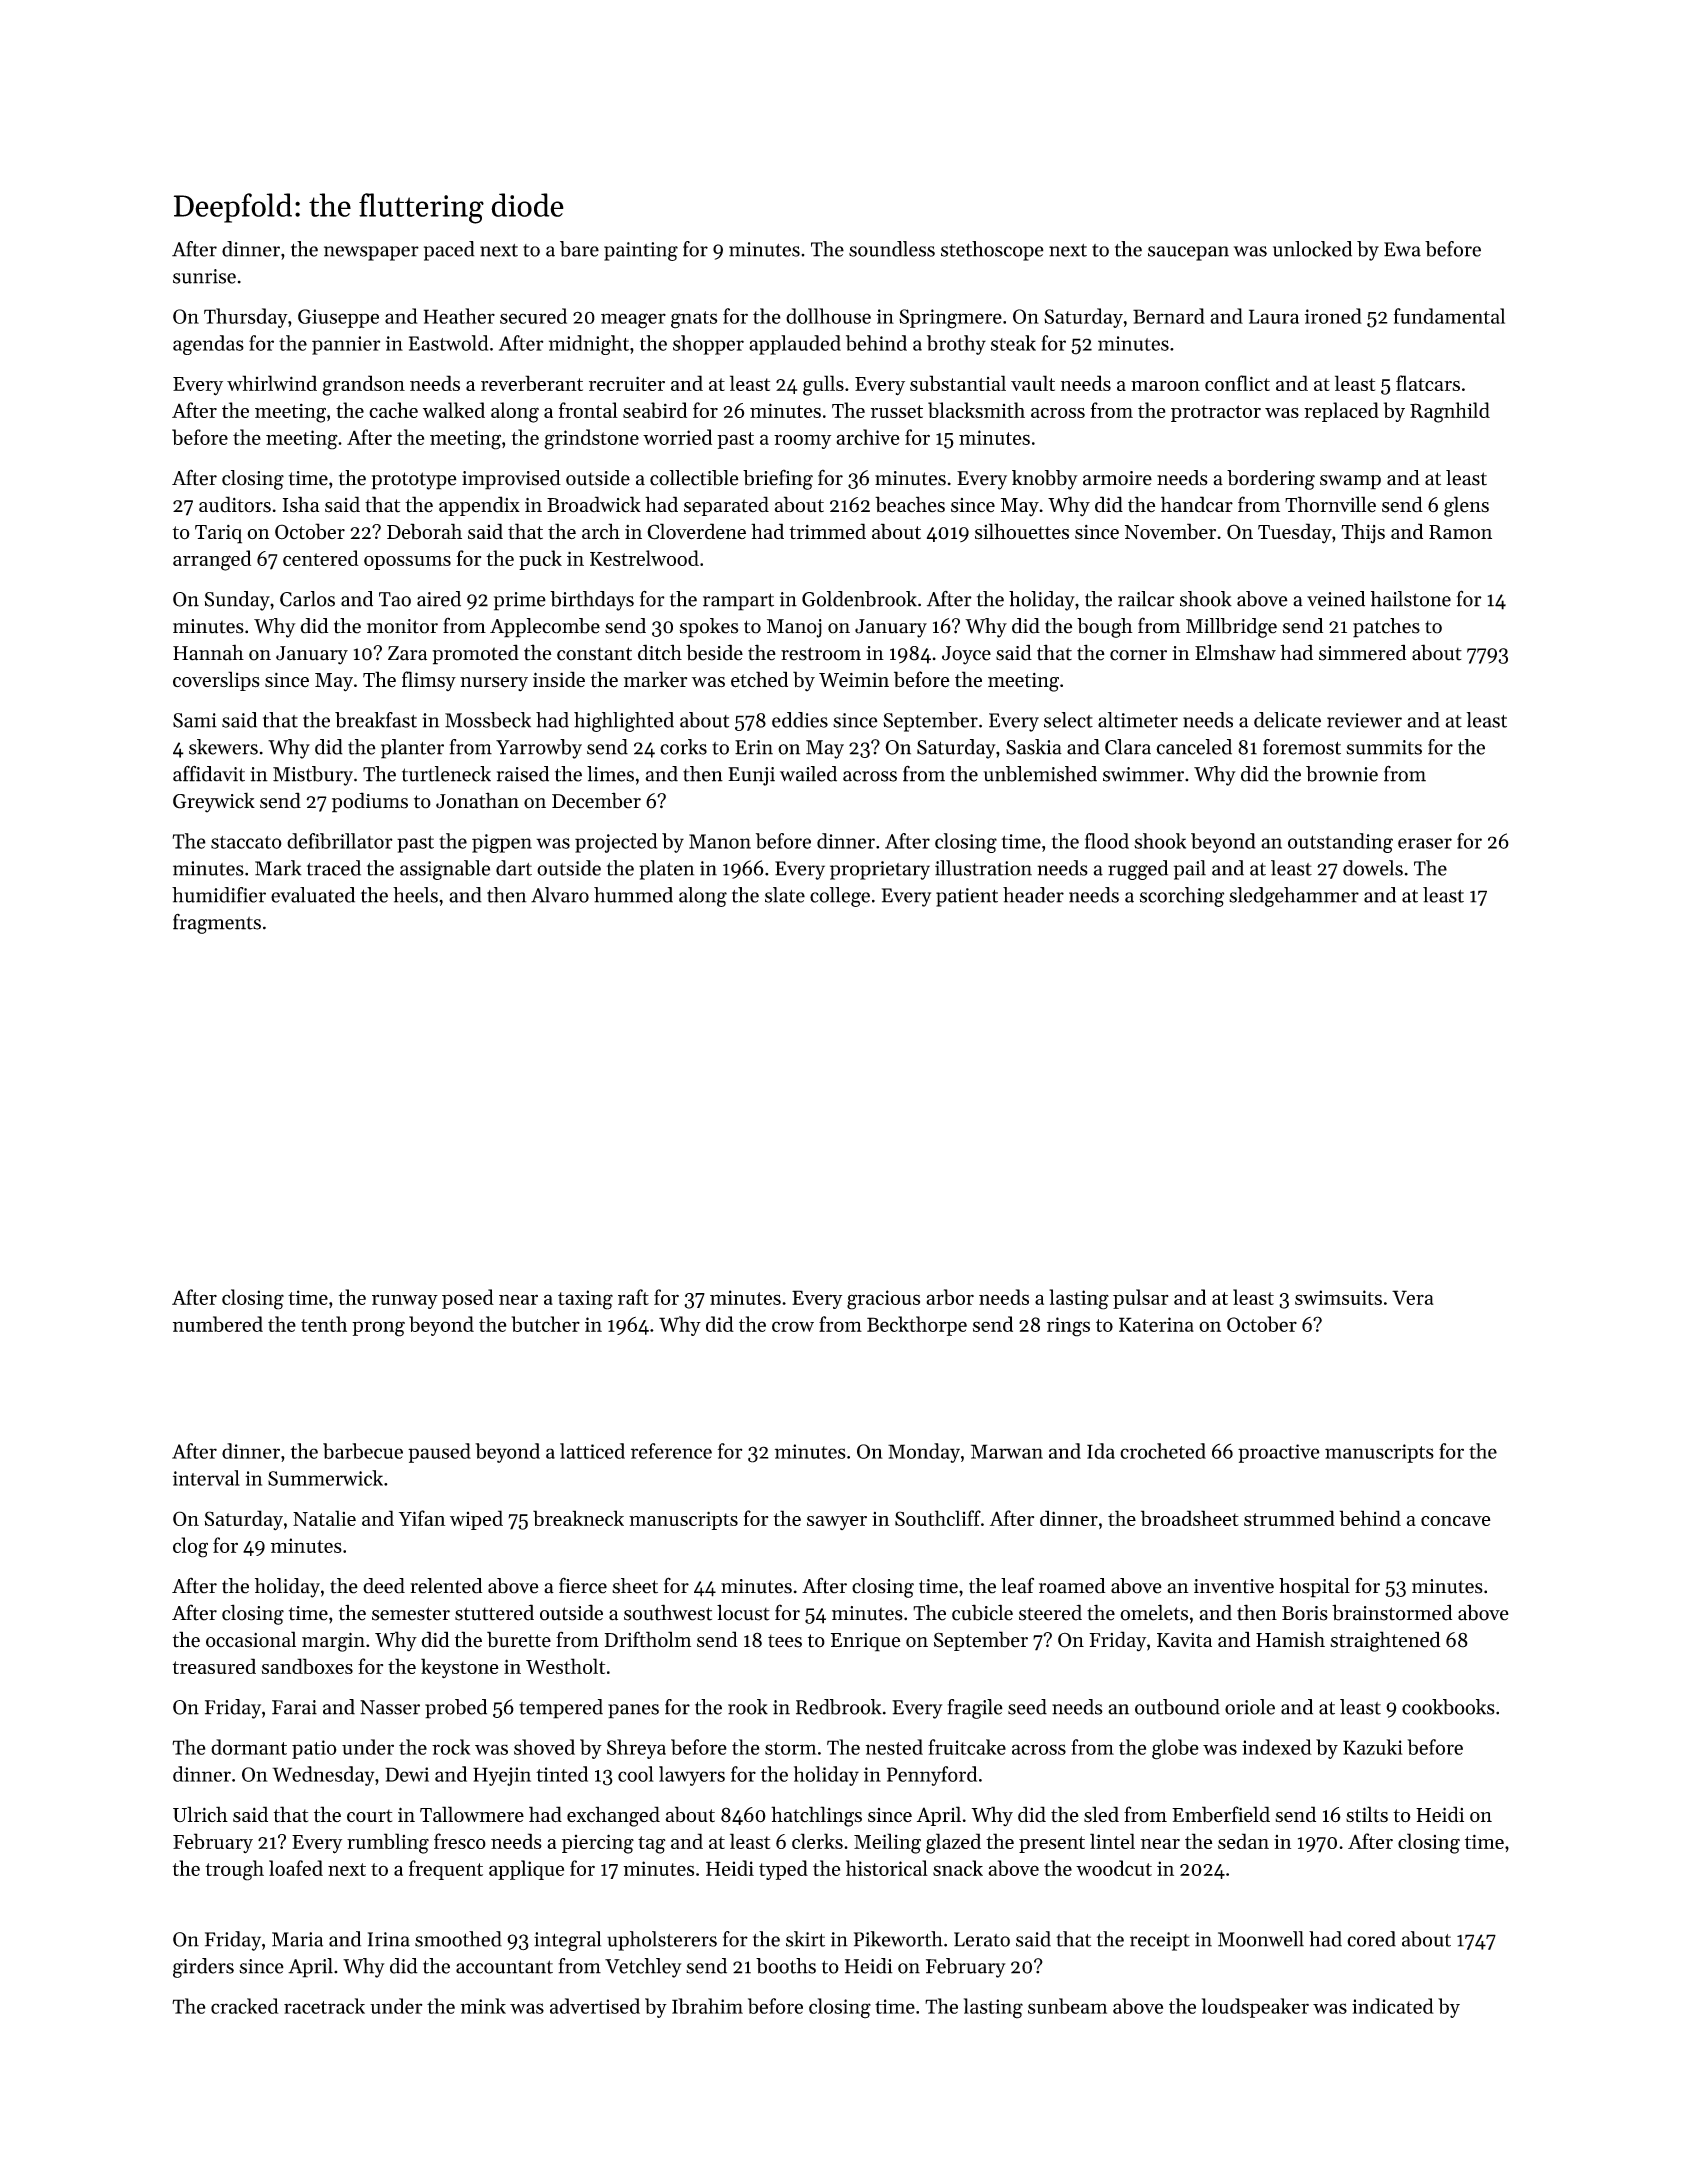 Image resolution: width=1683 pixels, height=2178 pixels. What do you see at coordinates (1373, 868) in the page?
I see `dowels` at bounding box center [1373, 868].
